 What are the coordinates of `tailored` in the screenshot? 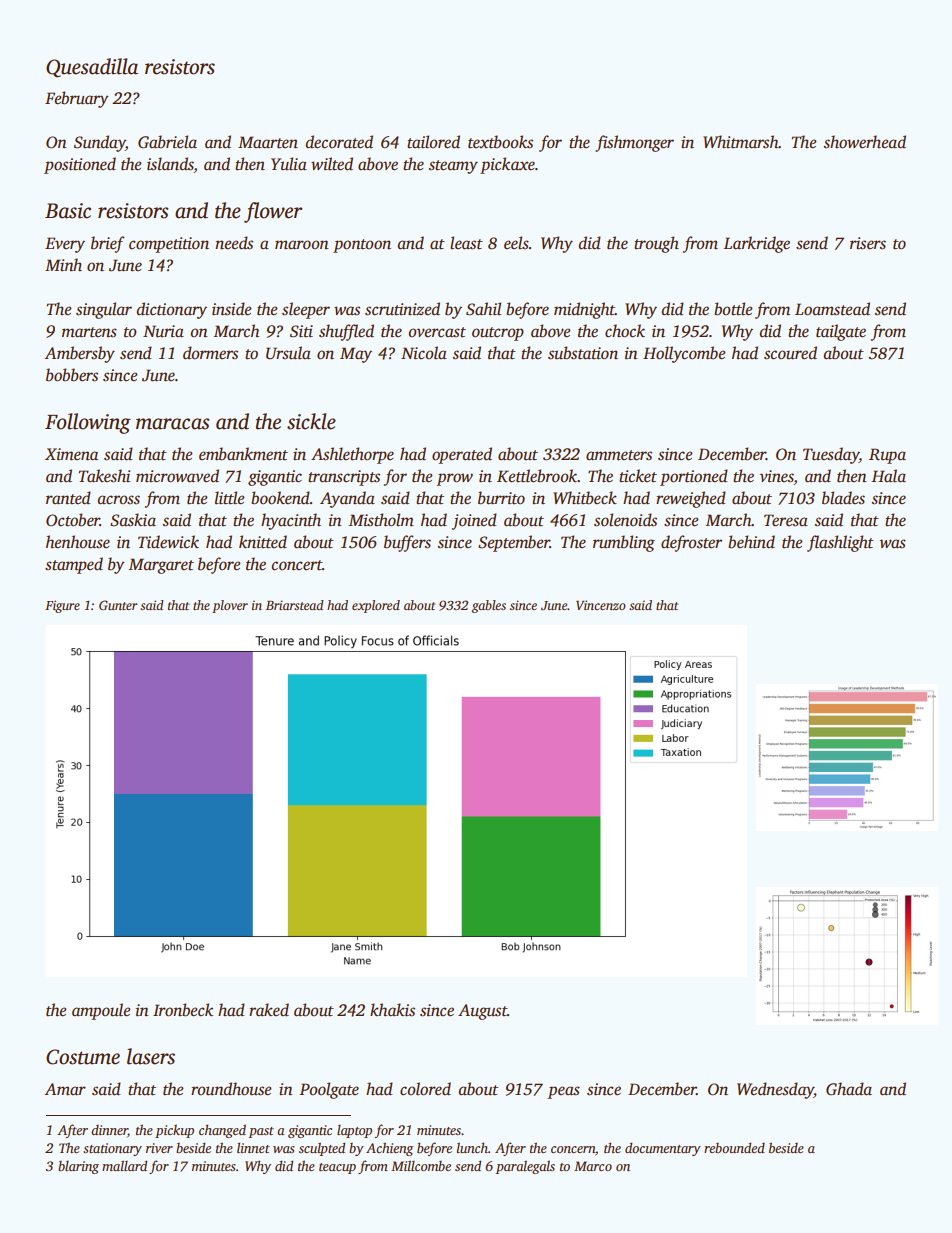 It's located at (433, 142).
